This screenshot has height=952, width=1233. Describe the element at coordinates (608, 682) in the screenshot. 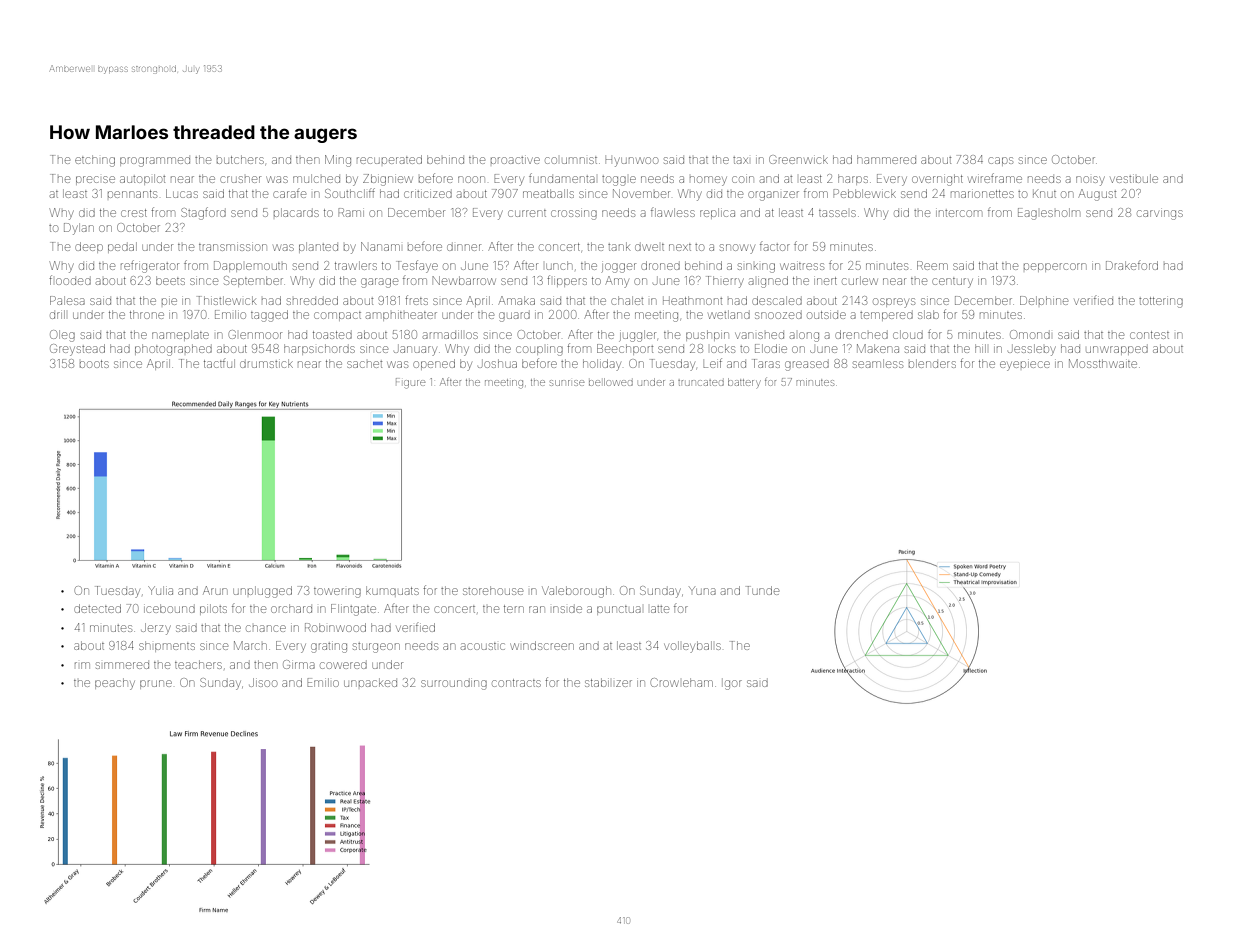

I see `stabilizer` at that location.
